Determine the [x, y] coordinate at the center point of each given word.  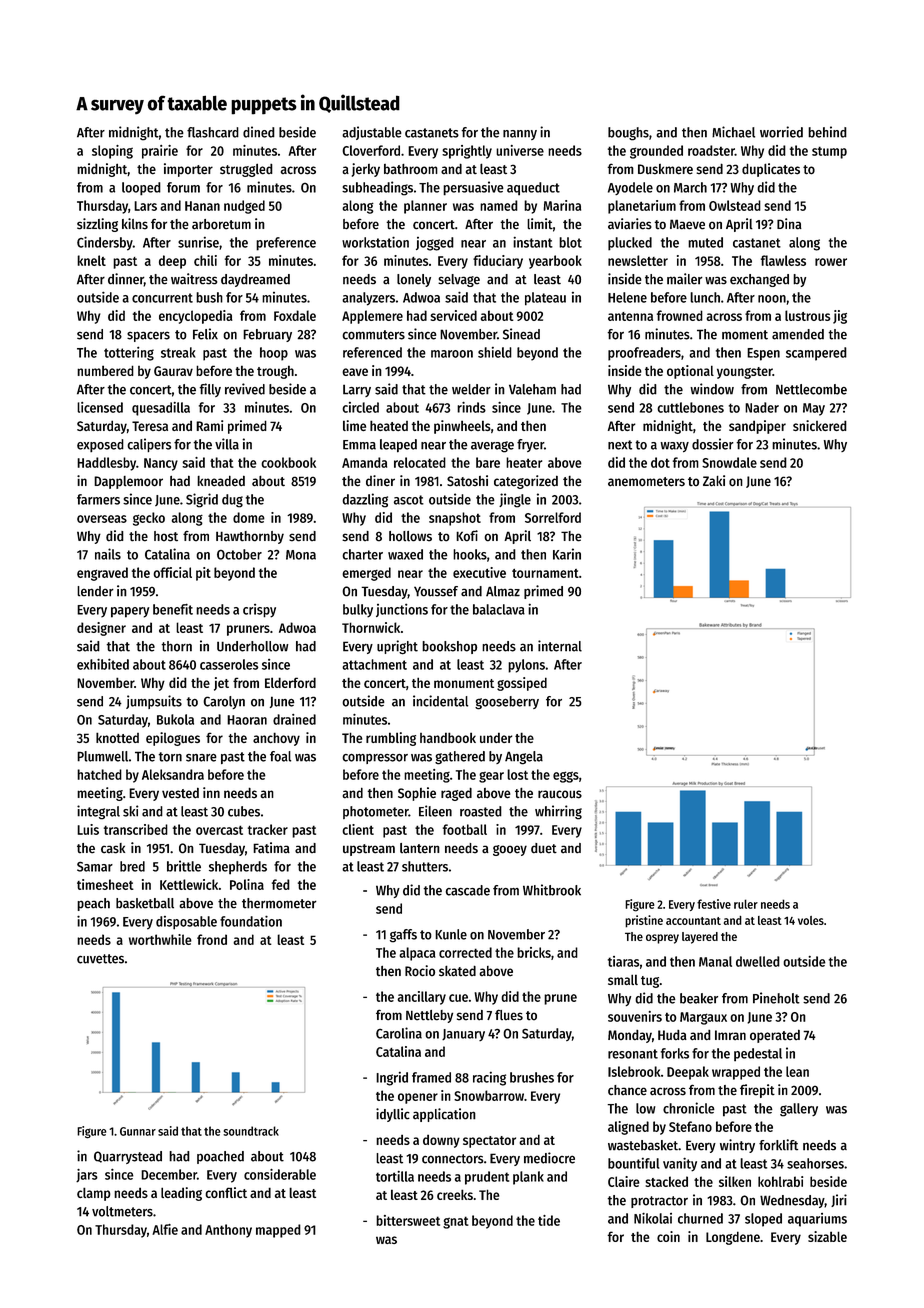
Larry [357, 390]
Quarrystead [128, 1157]
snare [201, 758]
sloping [112, 152]
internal [560, 646]
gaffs [403, 936]
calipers [149, 445]
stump [829, 152]
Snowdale [729, 462]
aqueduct [533, 189]
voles [811, 920]
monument [464, 683]
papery [130, 612]
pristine [644, 921]
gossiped [522, 684]
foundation [251, 921]
